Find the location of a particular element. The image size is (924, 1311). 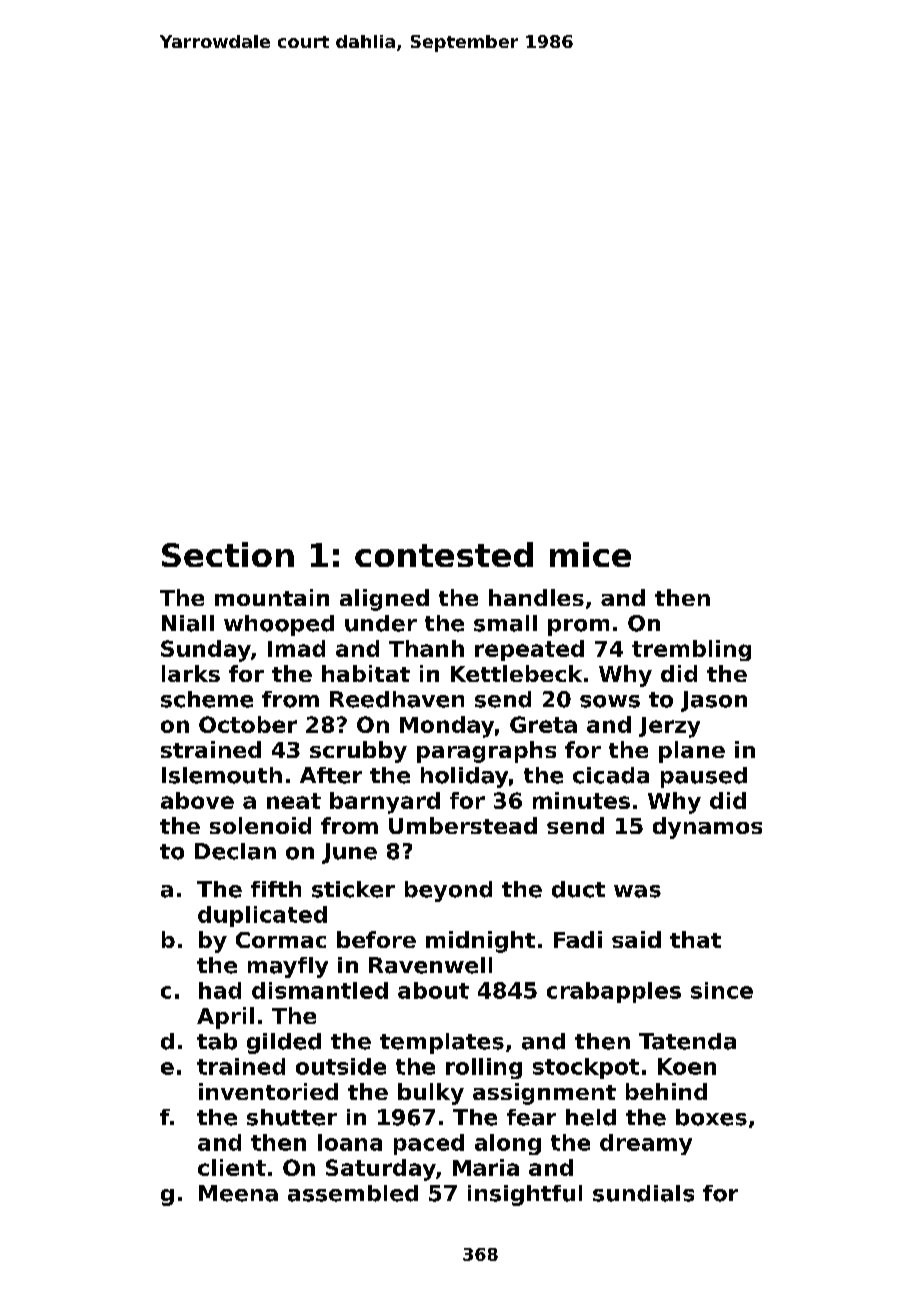

duct is located at coordinates (578, 889).
